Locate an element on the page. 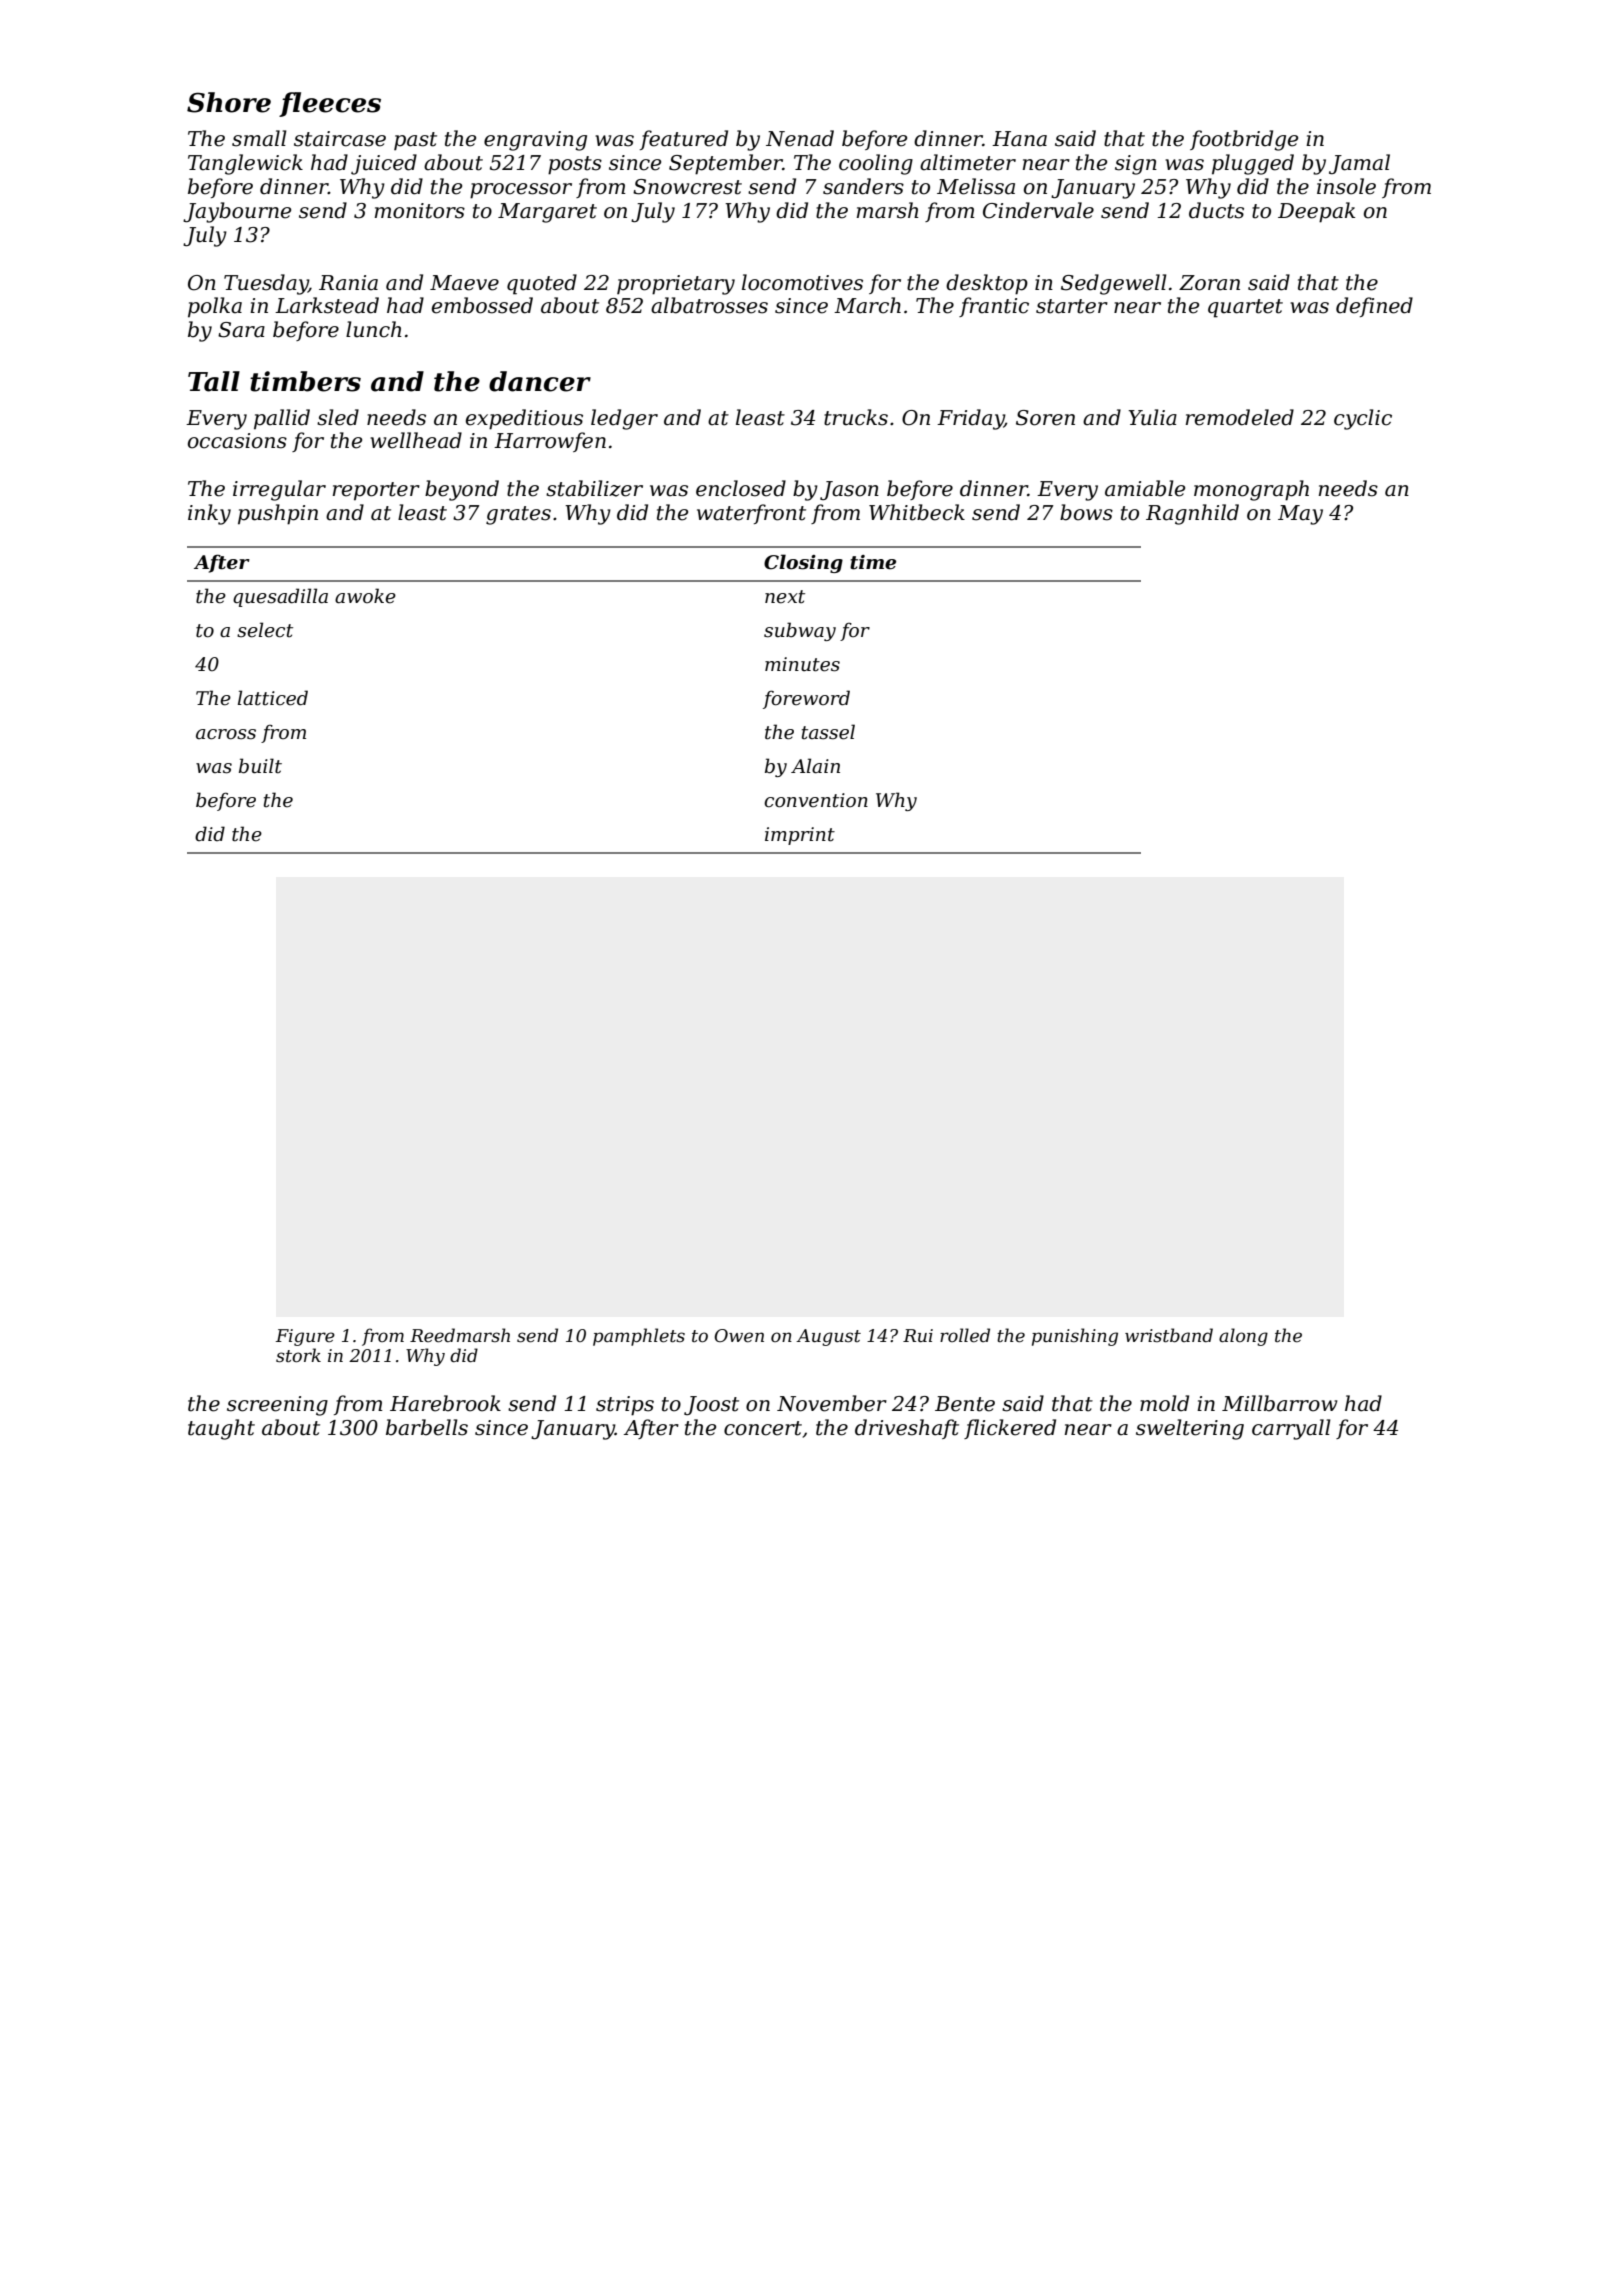  imprint is located at coordinates (800, 836).
